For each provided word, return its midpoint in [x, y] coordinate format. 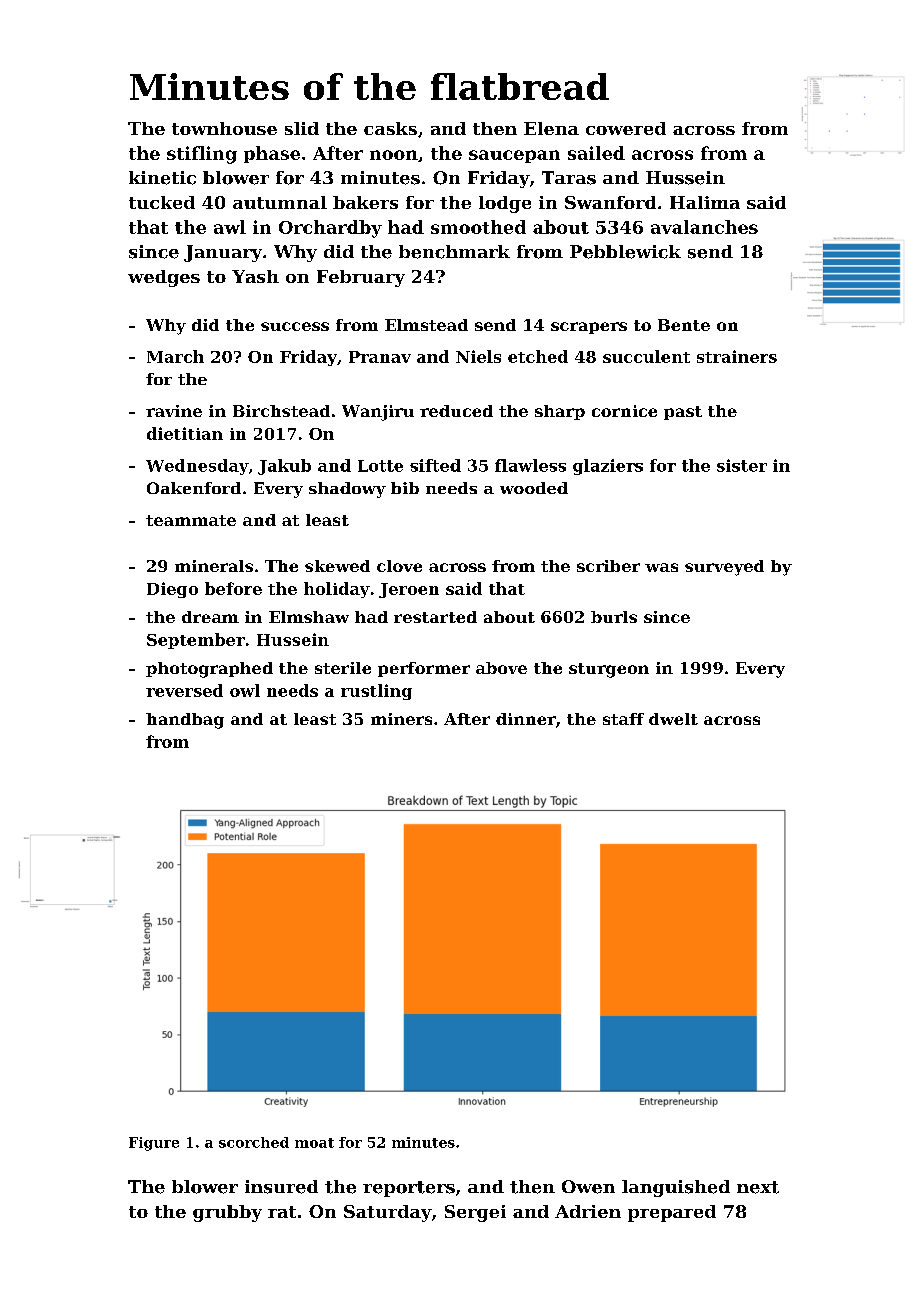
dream [210, 617]
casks [390, 128]
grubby [227, 1213]
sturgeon [609, 670]
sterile [343, 668]
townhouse [224, 128]
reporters [409, 1189]
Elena [551, 128]
